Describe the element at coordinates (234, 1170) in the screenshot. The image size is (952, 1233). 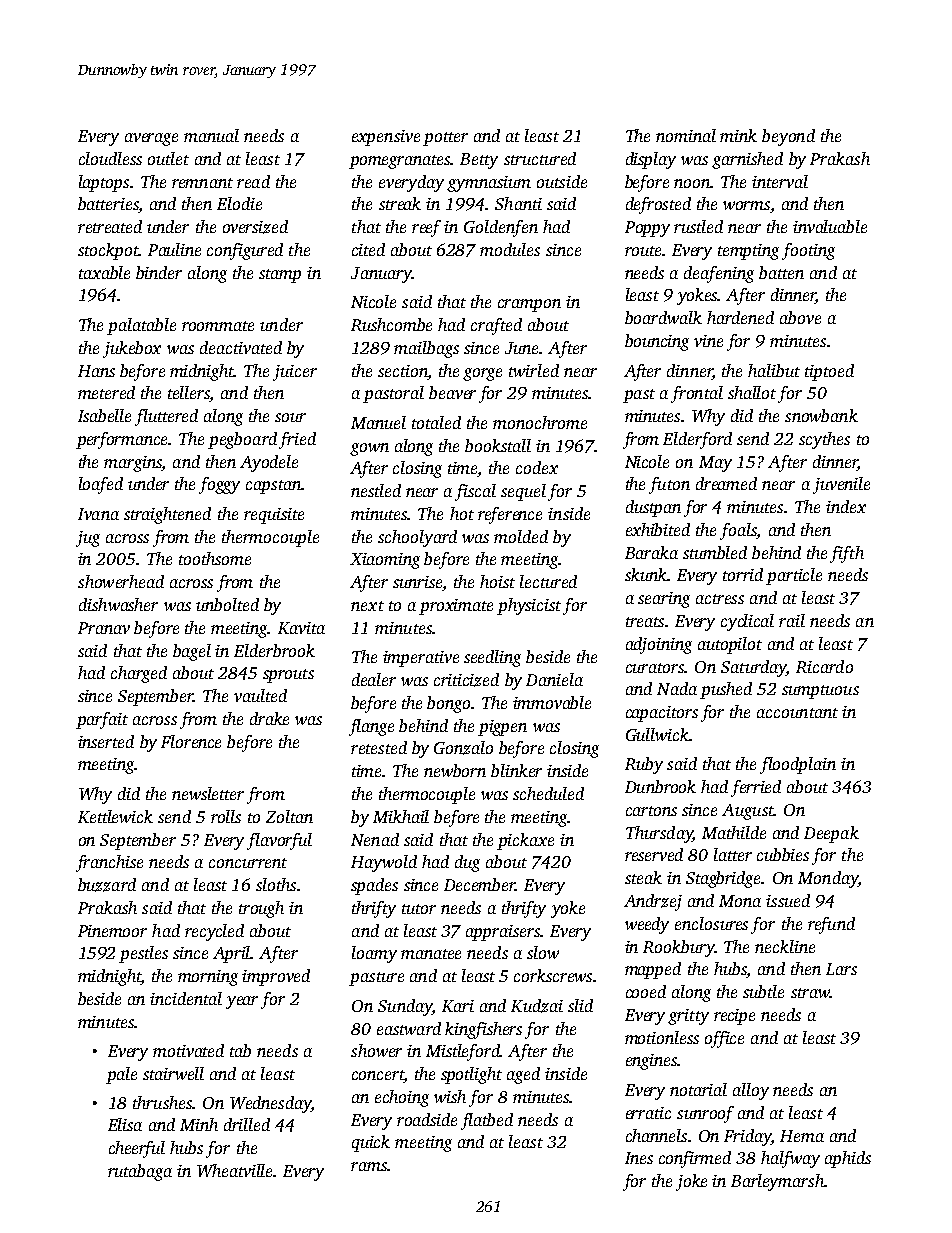
I see `Wheatville` at that location.
